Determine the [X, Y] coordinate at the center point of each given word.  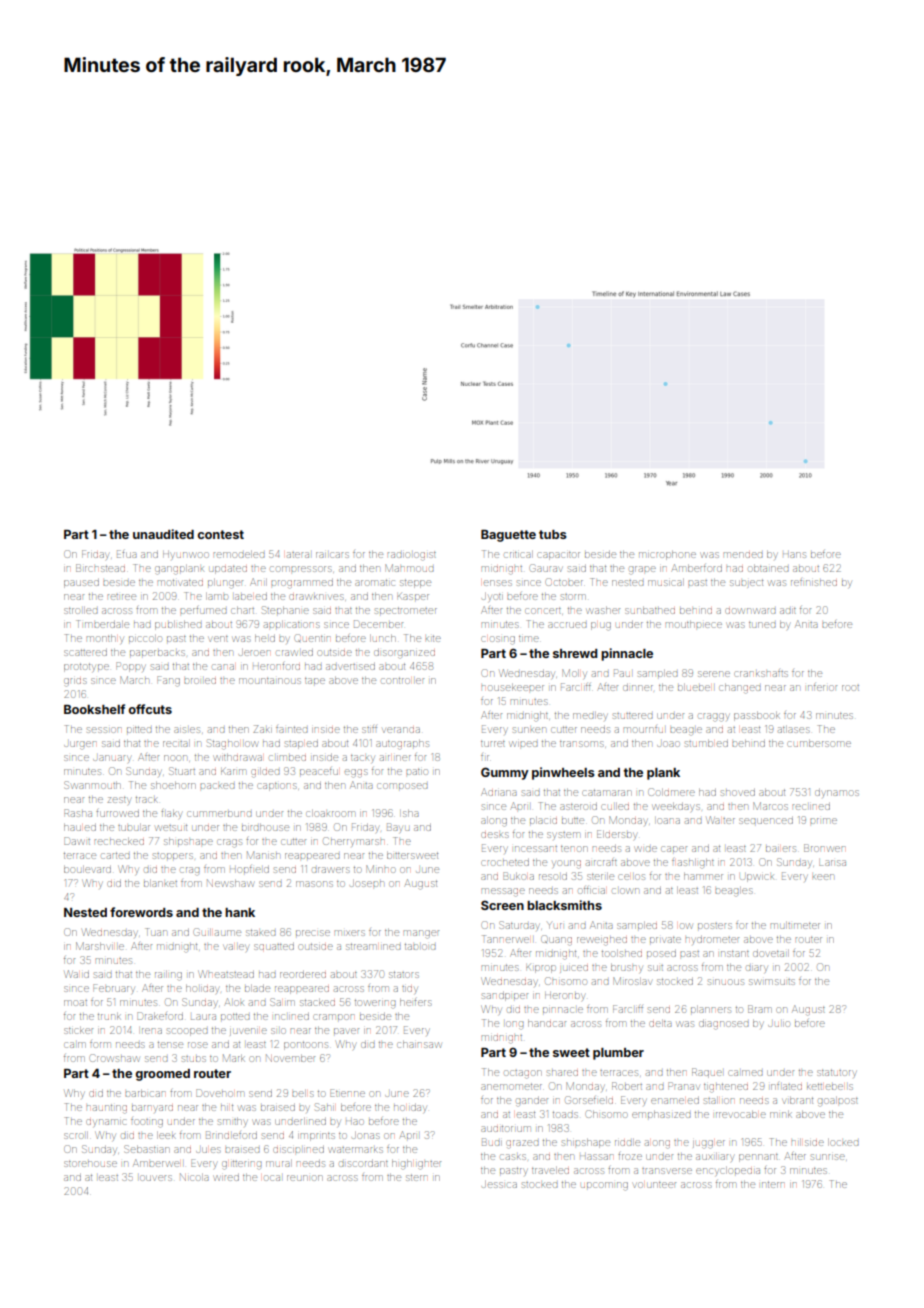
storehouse [90, 1164]
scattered [85, 652]
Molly [574, 674]
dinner [638, 687]
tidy [409, 990]
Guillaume [217, 932]
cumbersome [819, 743]
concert [543, 611]
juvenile [248, 1032]
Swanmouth [92, 785]
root [850, 688]
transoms [582, 744]
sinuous [726, 982]
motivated [180, 583]
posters [715, 926]
